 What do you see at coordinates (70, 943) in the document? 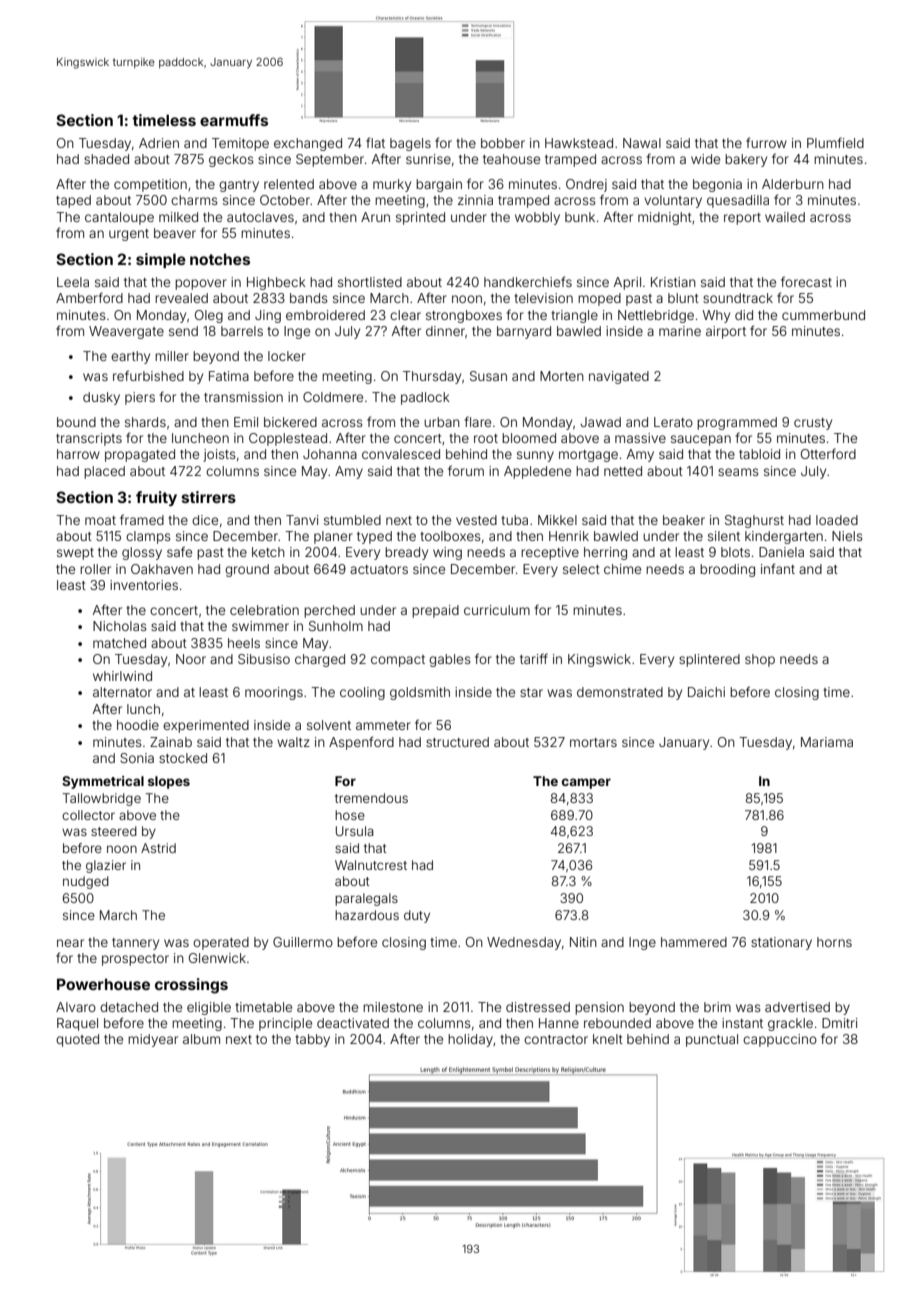
I see `near` at bounding box center [70, 943].
